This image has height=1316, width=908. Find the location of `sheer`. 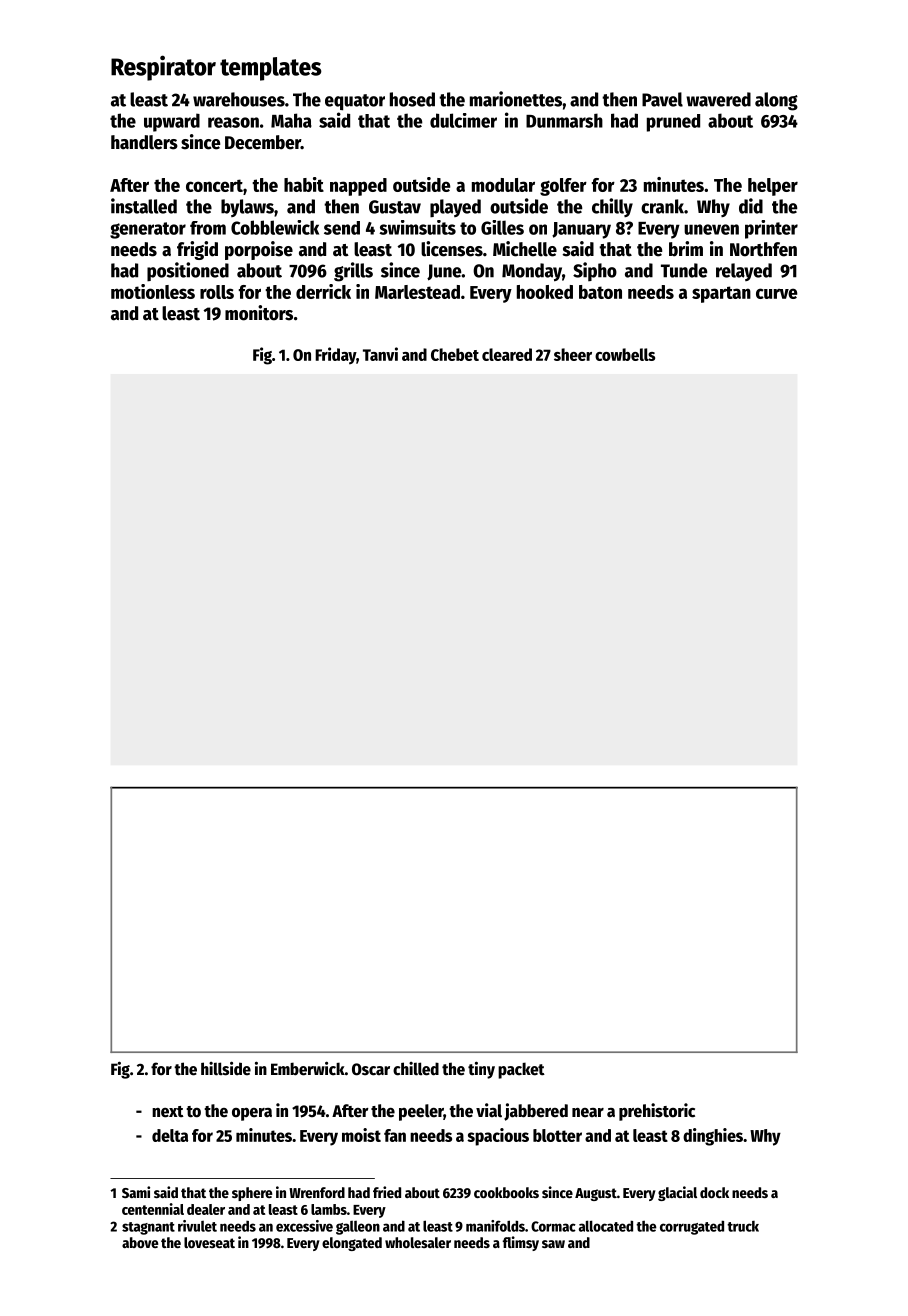

sheer is located at coordinates (573, 354).
